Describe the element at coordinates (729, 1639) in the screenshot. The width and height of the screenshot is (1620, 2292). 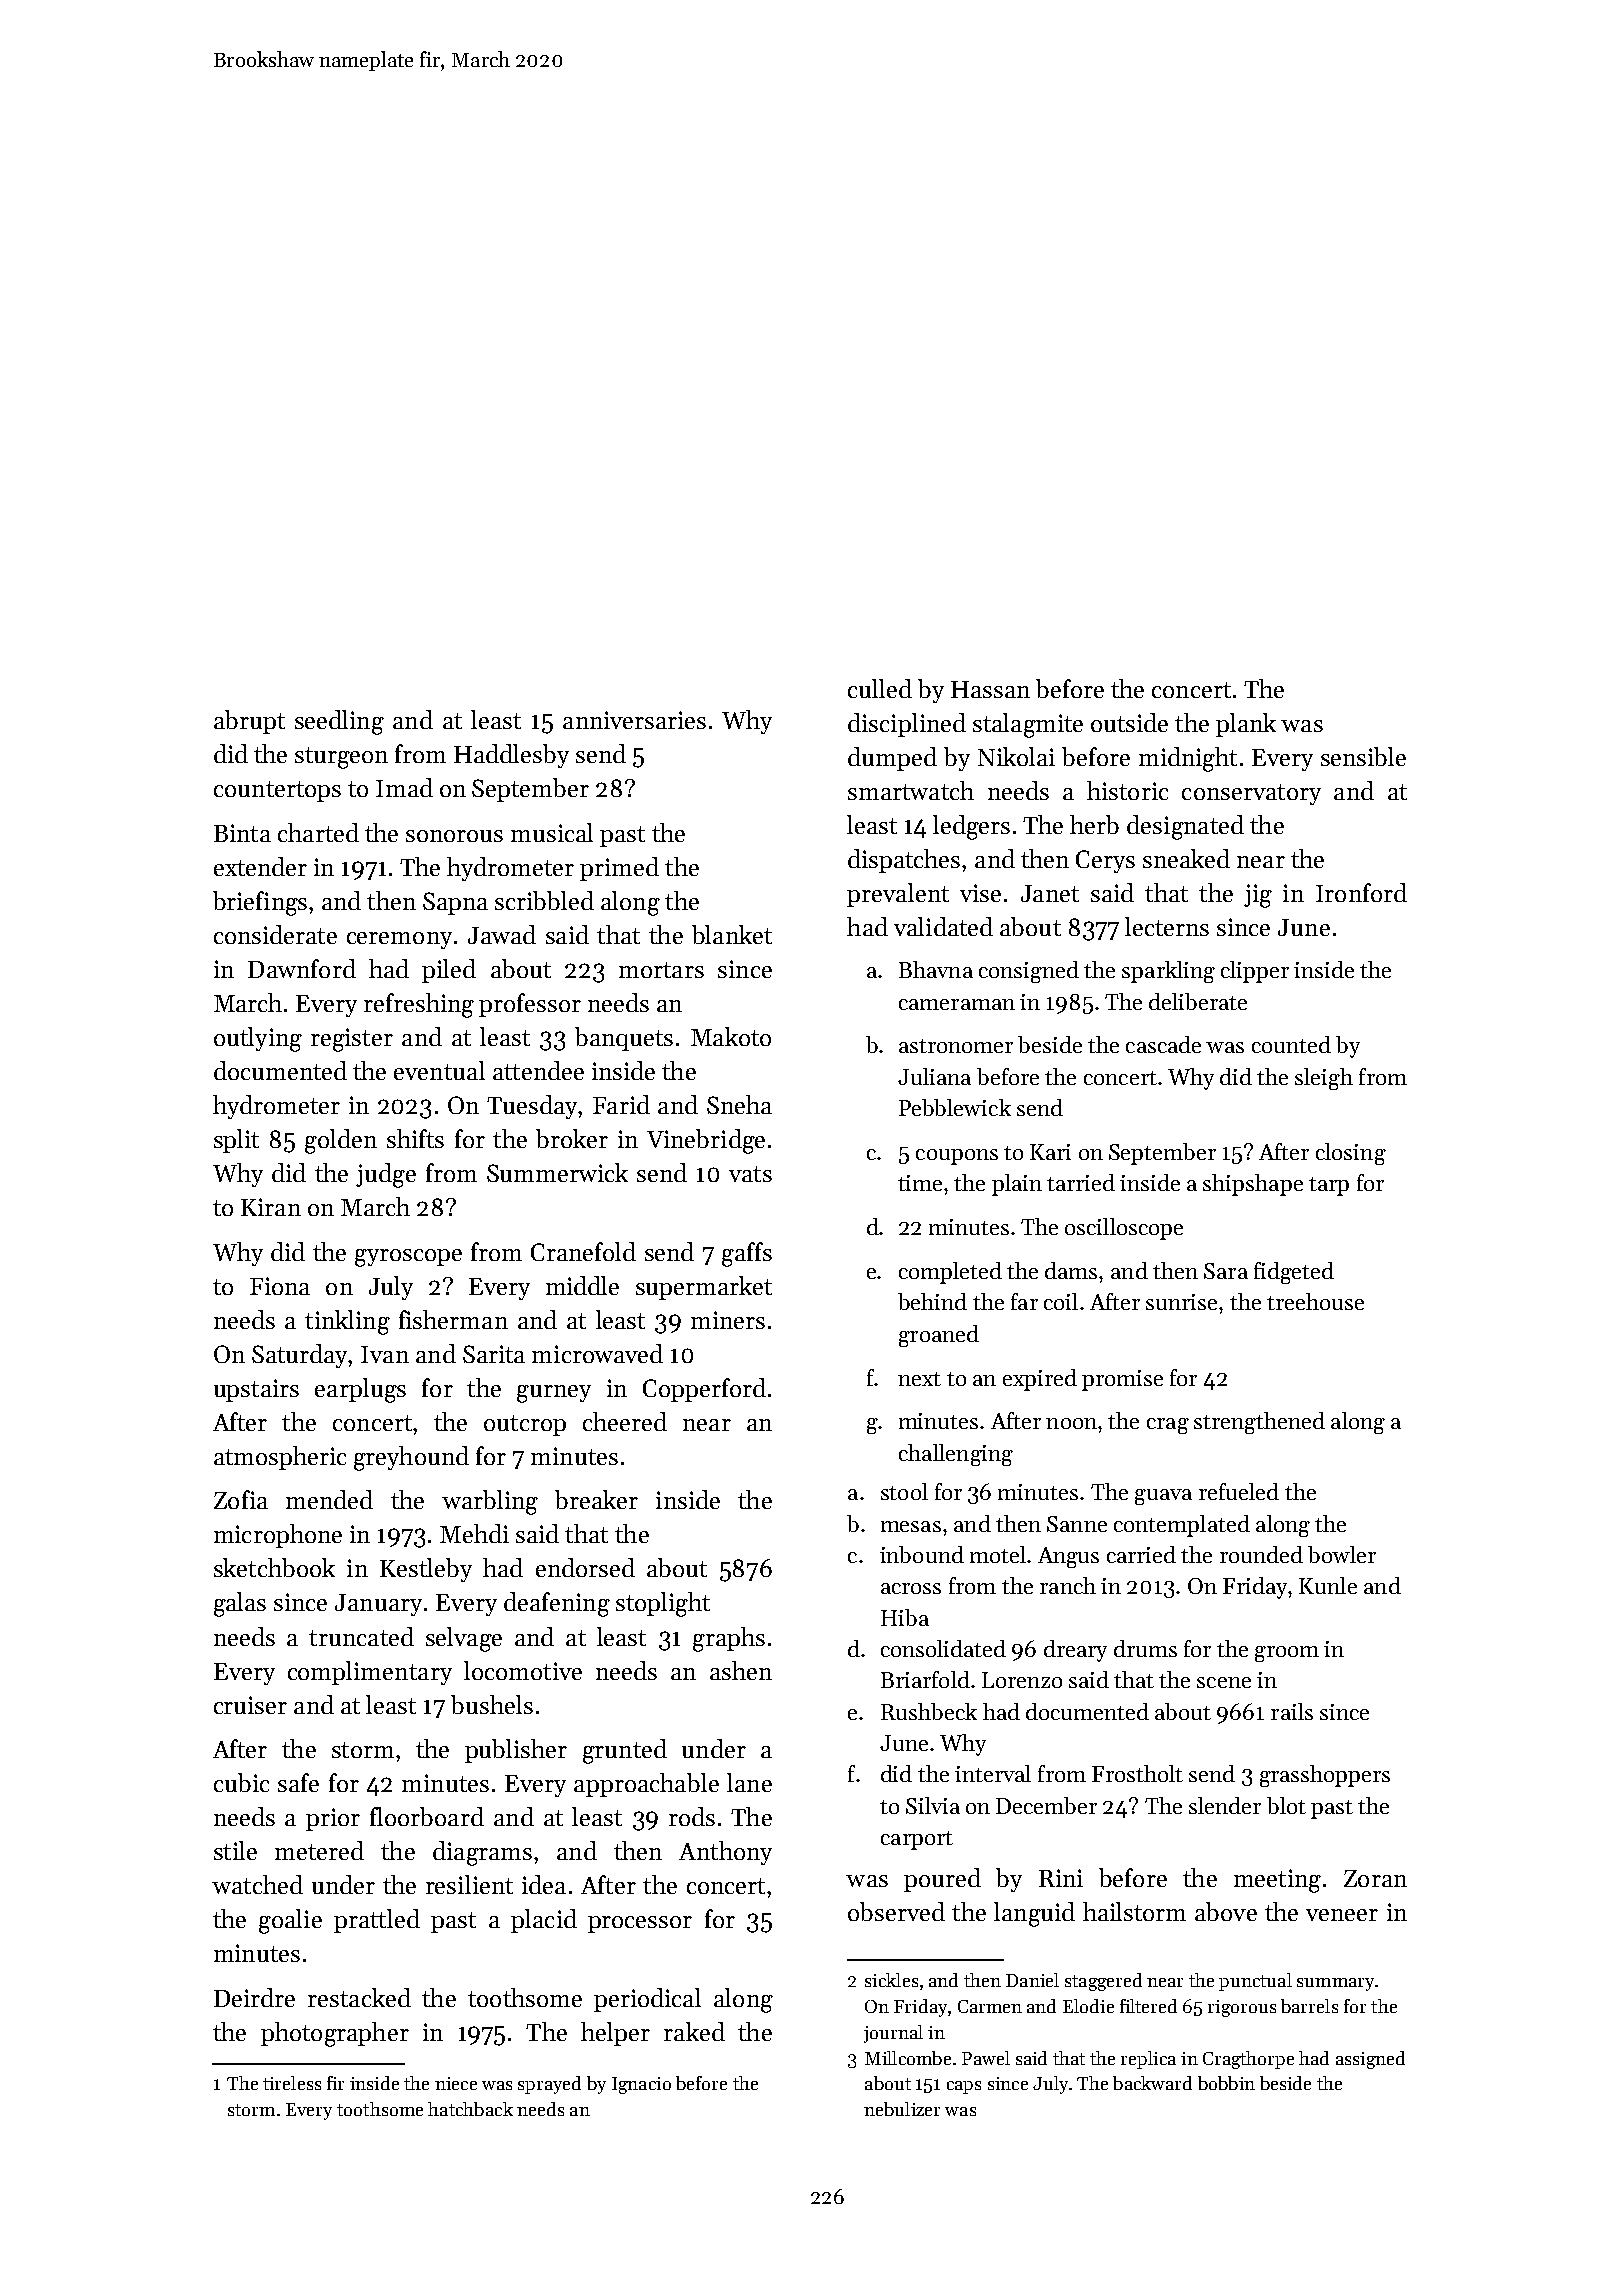
I see `graphs` at that location.
